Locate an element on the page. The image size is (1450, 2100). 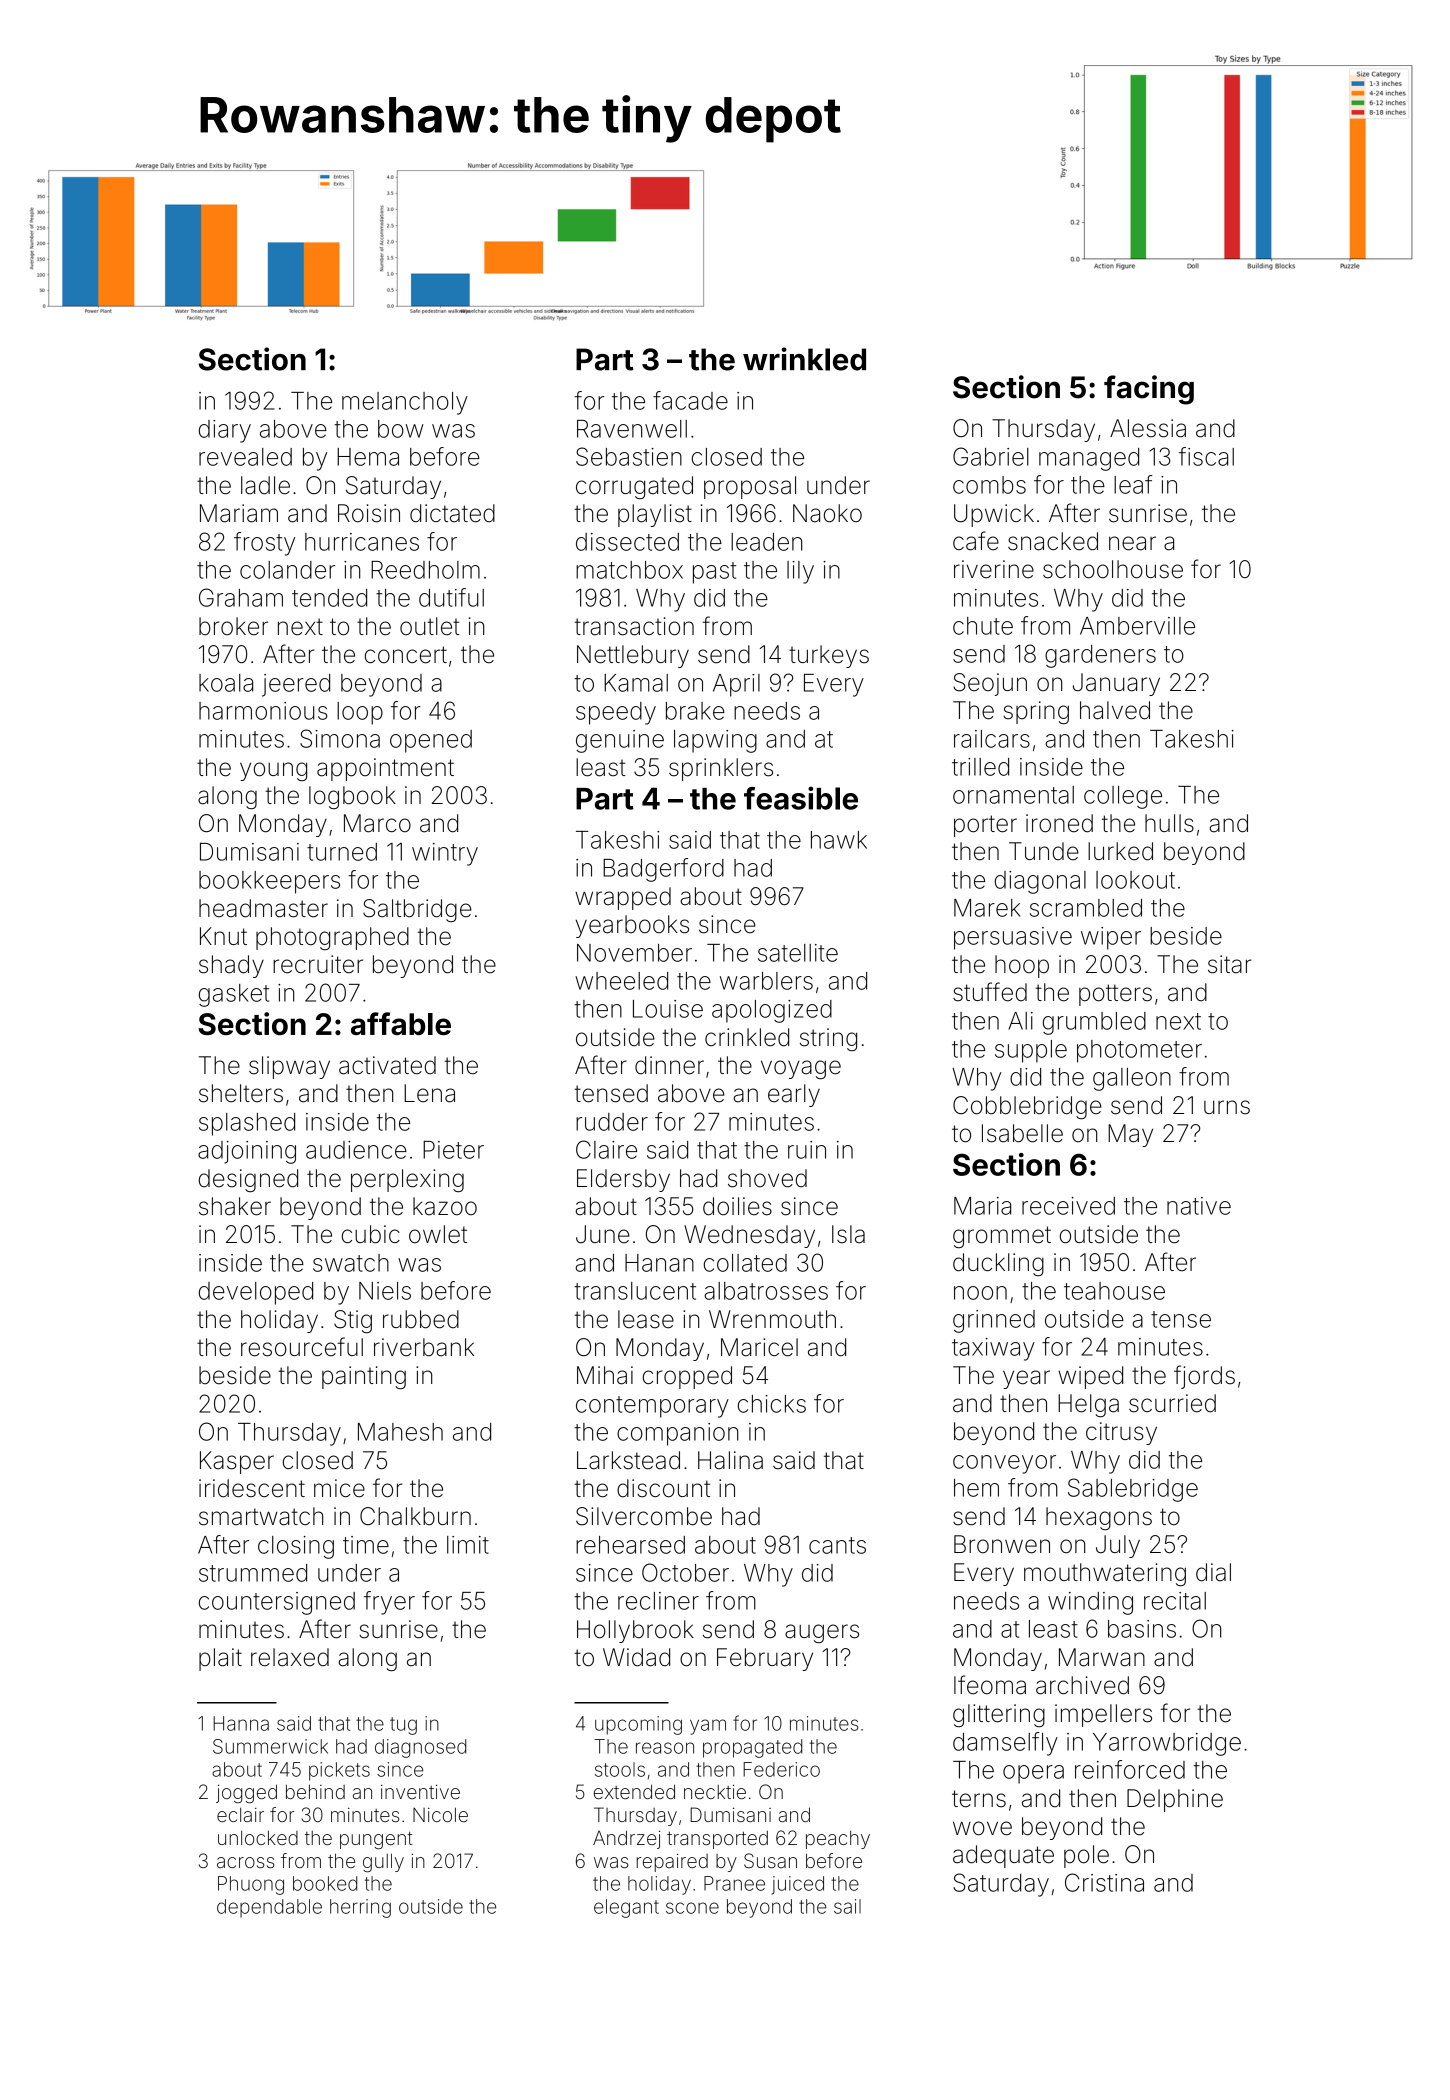
Larkstead is located at coordinates (628, 1460).
